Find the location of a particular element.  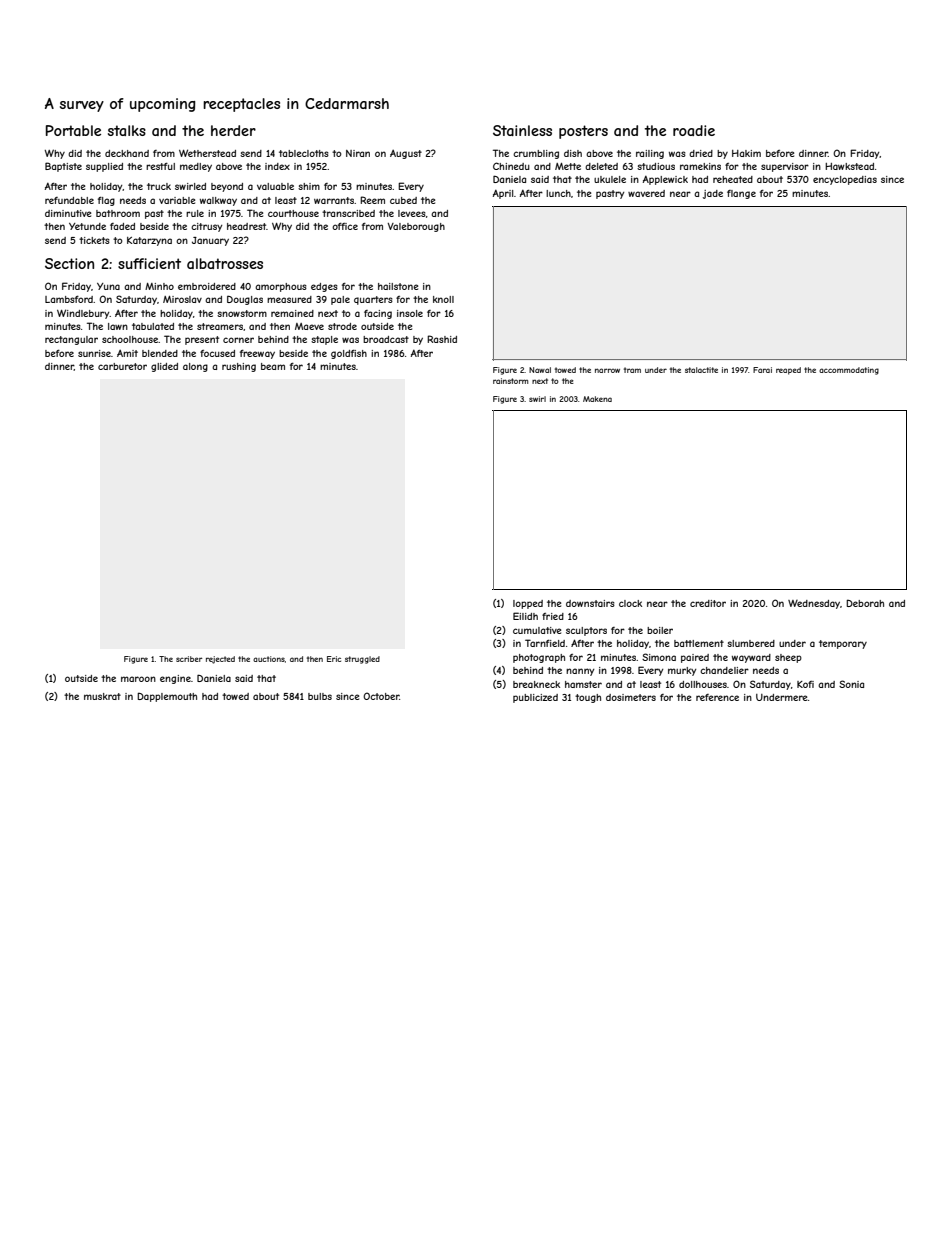

struggled is located at coordinates (362, 660).
